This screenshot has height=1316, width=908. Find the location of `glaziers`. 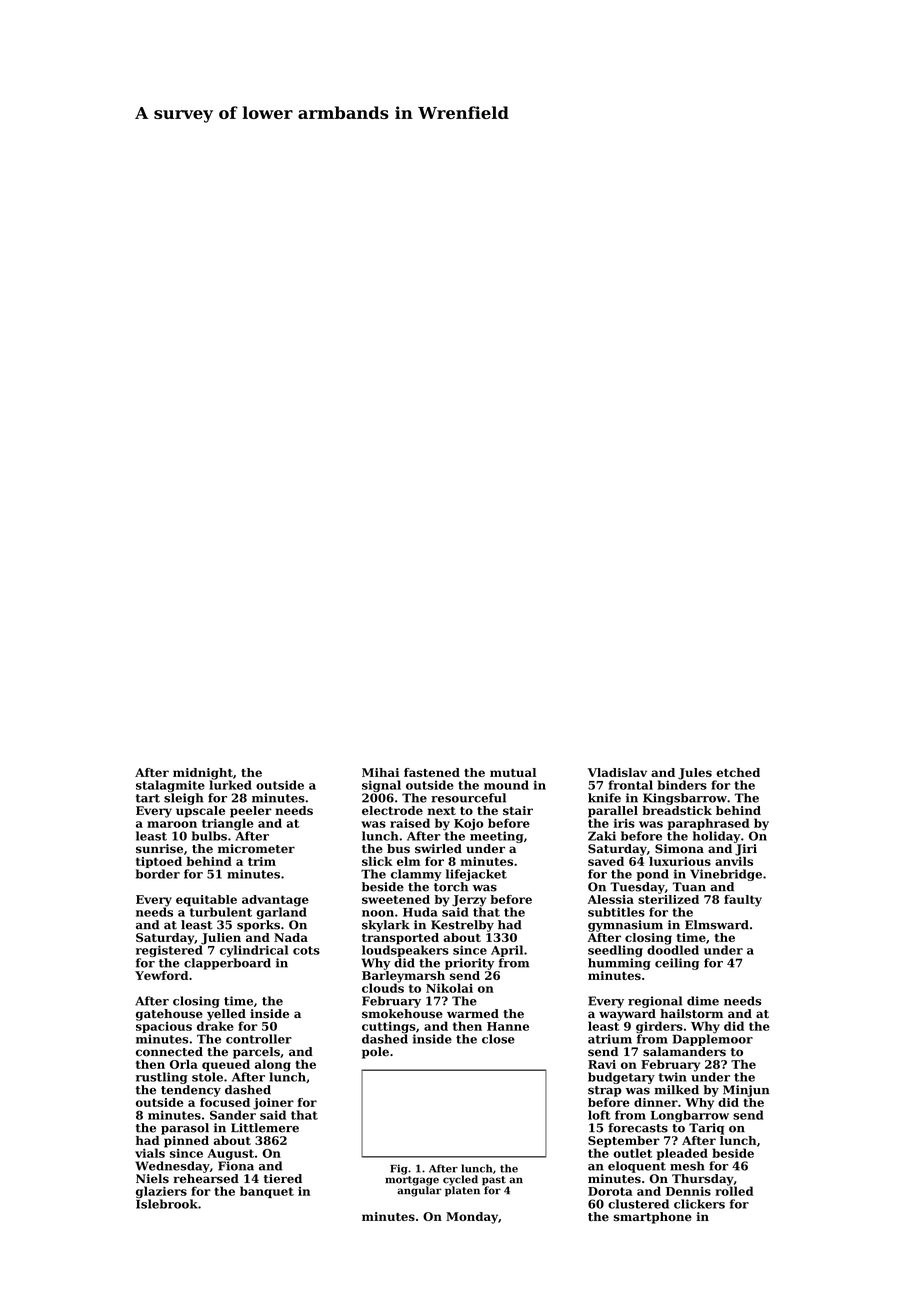

glaziers is located at coordinates (161, 1192).
